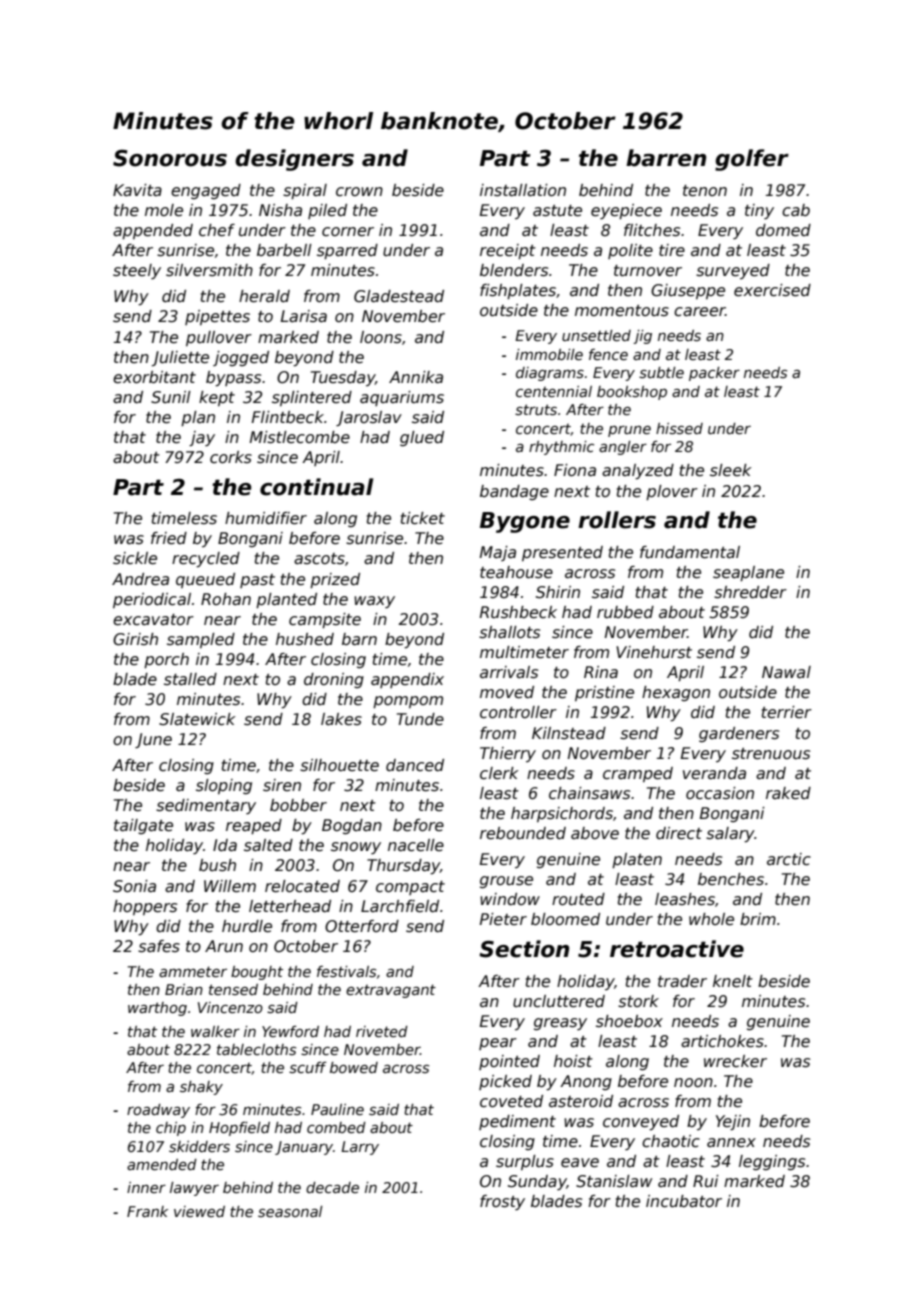 This screenshot has width=924, height=1308. I want to click on installation, so click(523, 190).
